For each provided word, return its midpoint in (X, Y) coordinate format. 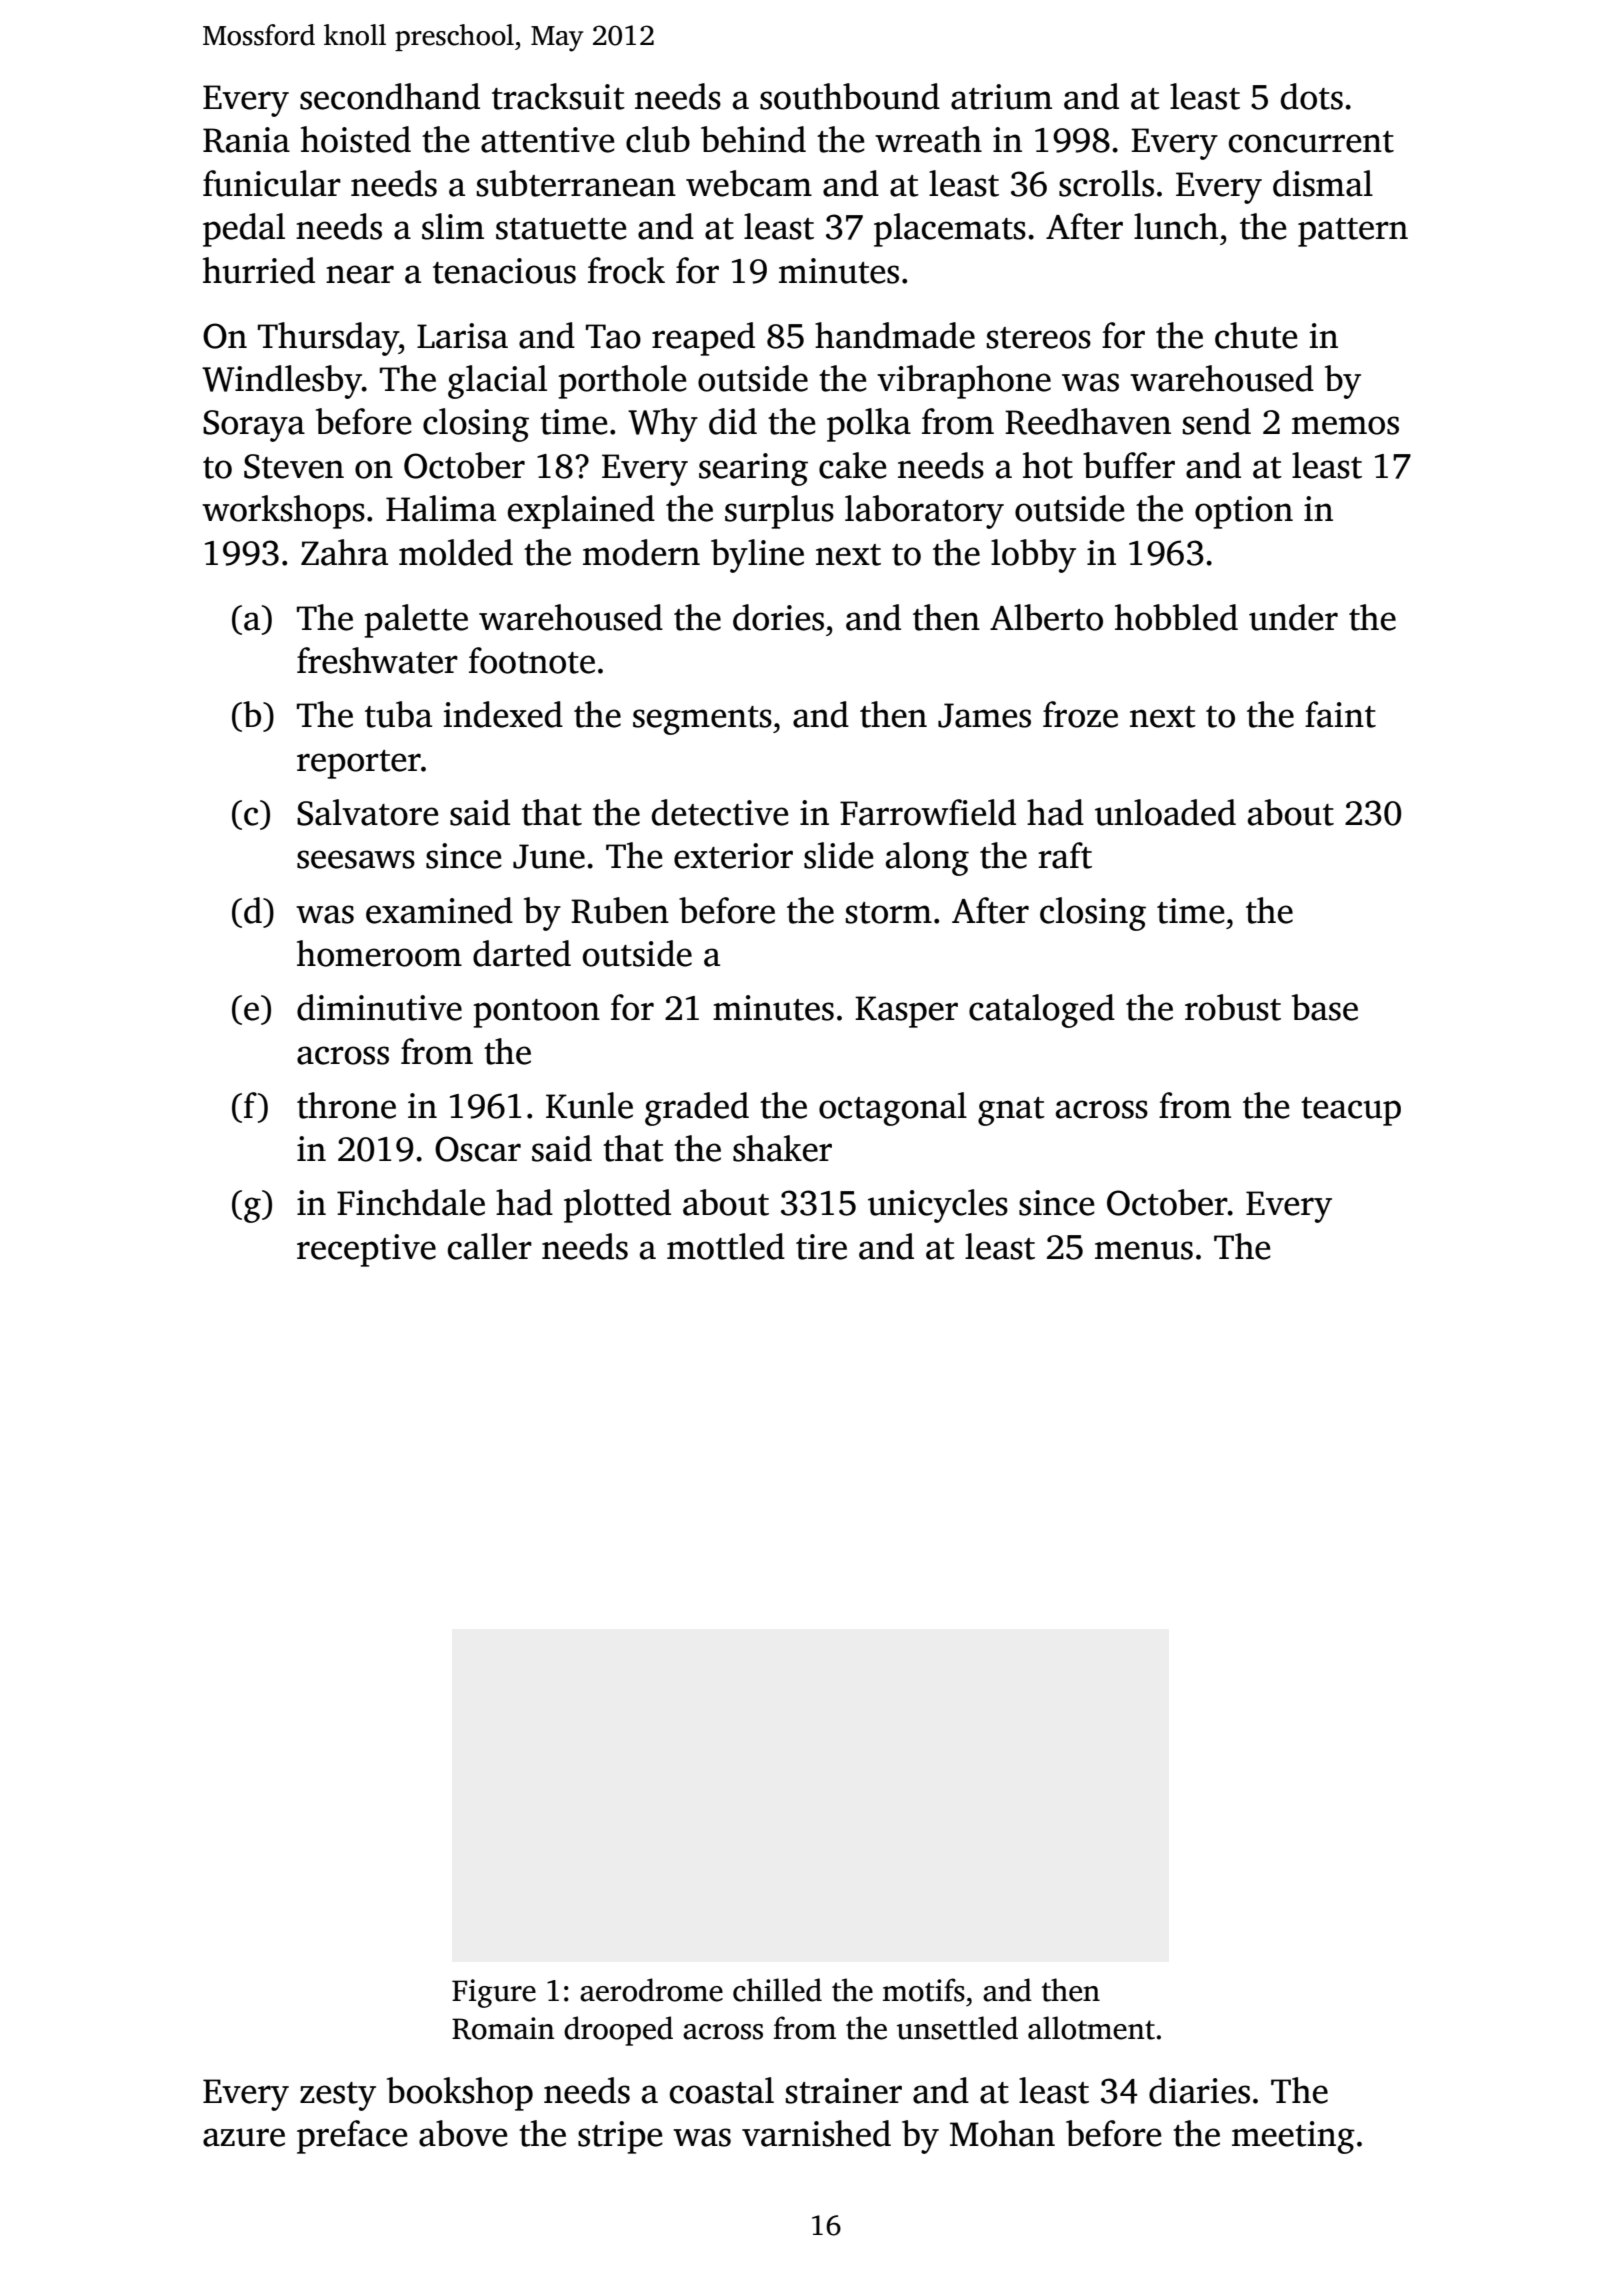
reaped (703, 339)
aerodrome (651, 1990)
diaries (1199, 2090)
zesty (338, 2096)
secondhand (390, 96)
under (1293, 617)
